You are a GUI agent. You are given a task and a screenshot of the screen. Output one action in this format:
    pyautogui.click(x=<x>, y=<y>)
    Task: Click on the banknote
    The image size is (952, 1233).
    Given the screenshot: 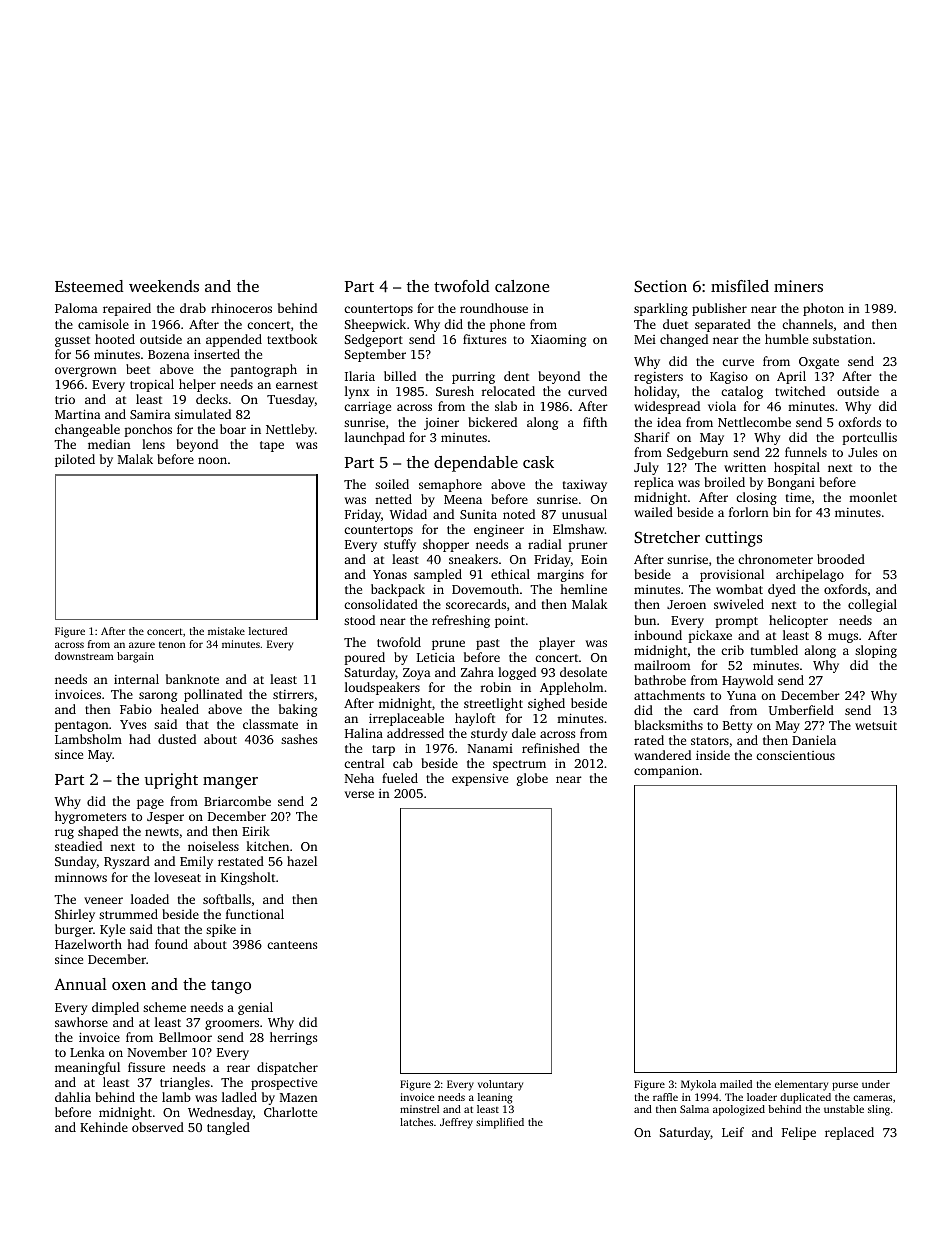 What is the action you would take?
    pyautogui.click(x=192, y=679)
